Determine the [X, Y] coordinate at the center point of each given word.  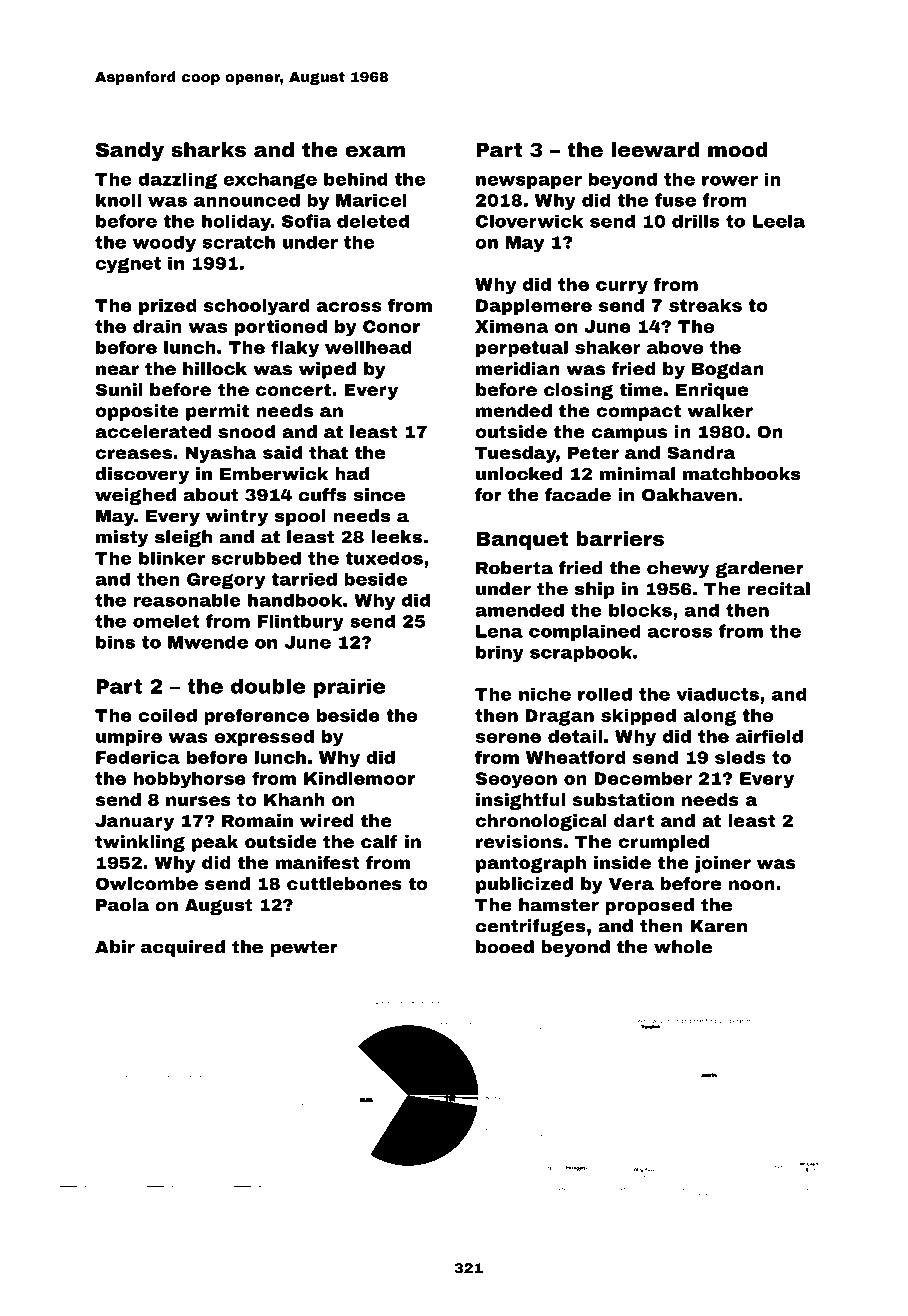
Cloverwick [529, 221]
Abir [115, 947]
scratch [239, 242]
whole [683, 947]
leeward [655, 149]
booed [505, 947]
